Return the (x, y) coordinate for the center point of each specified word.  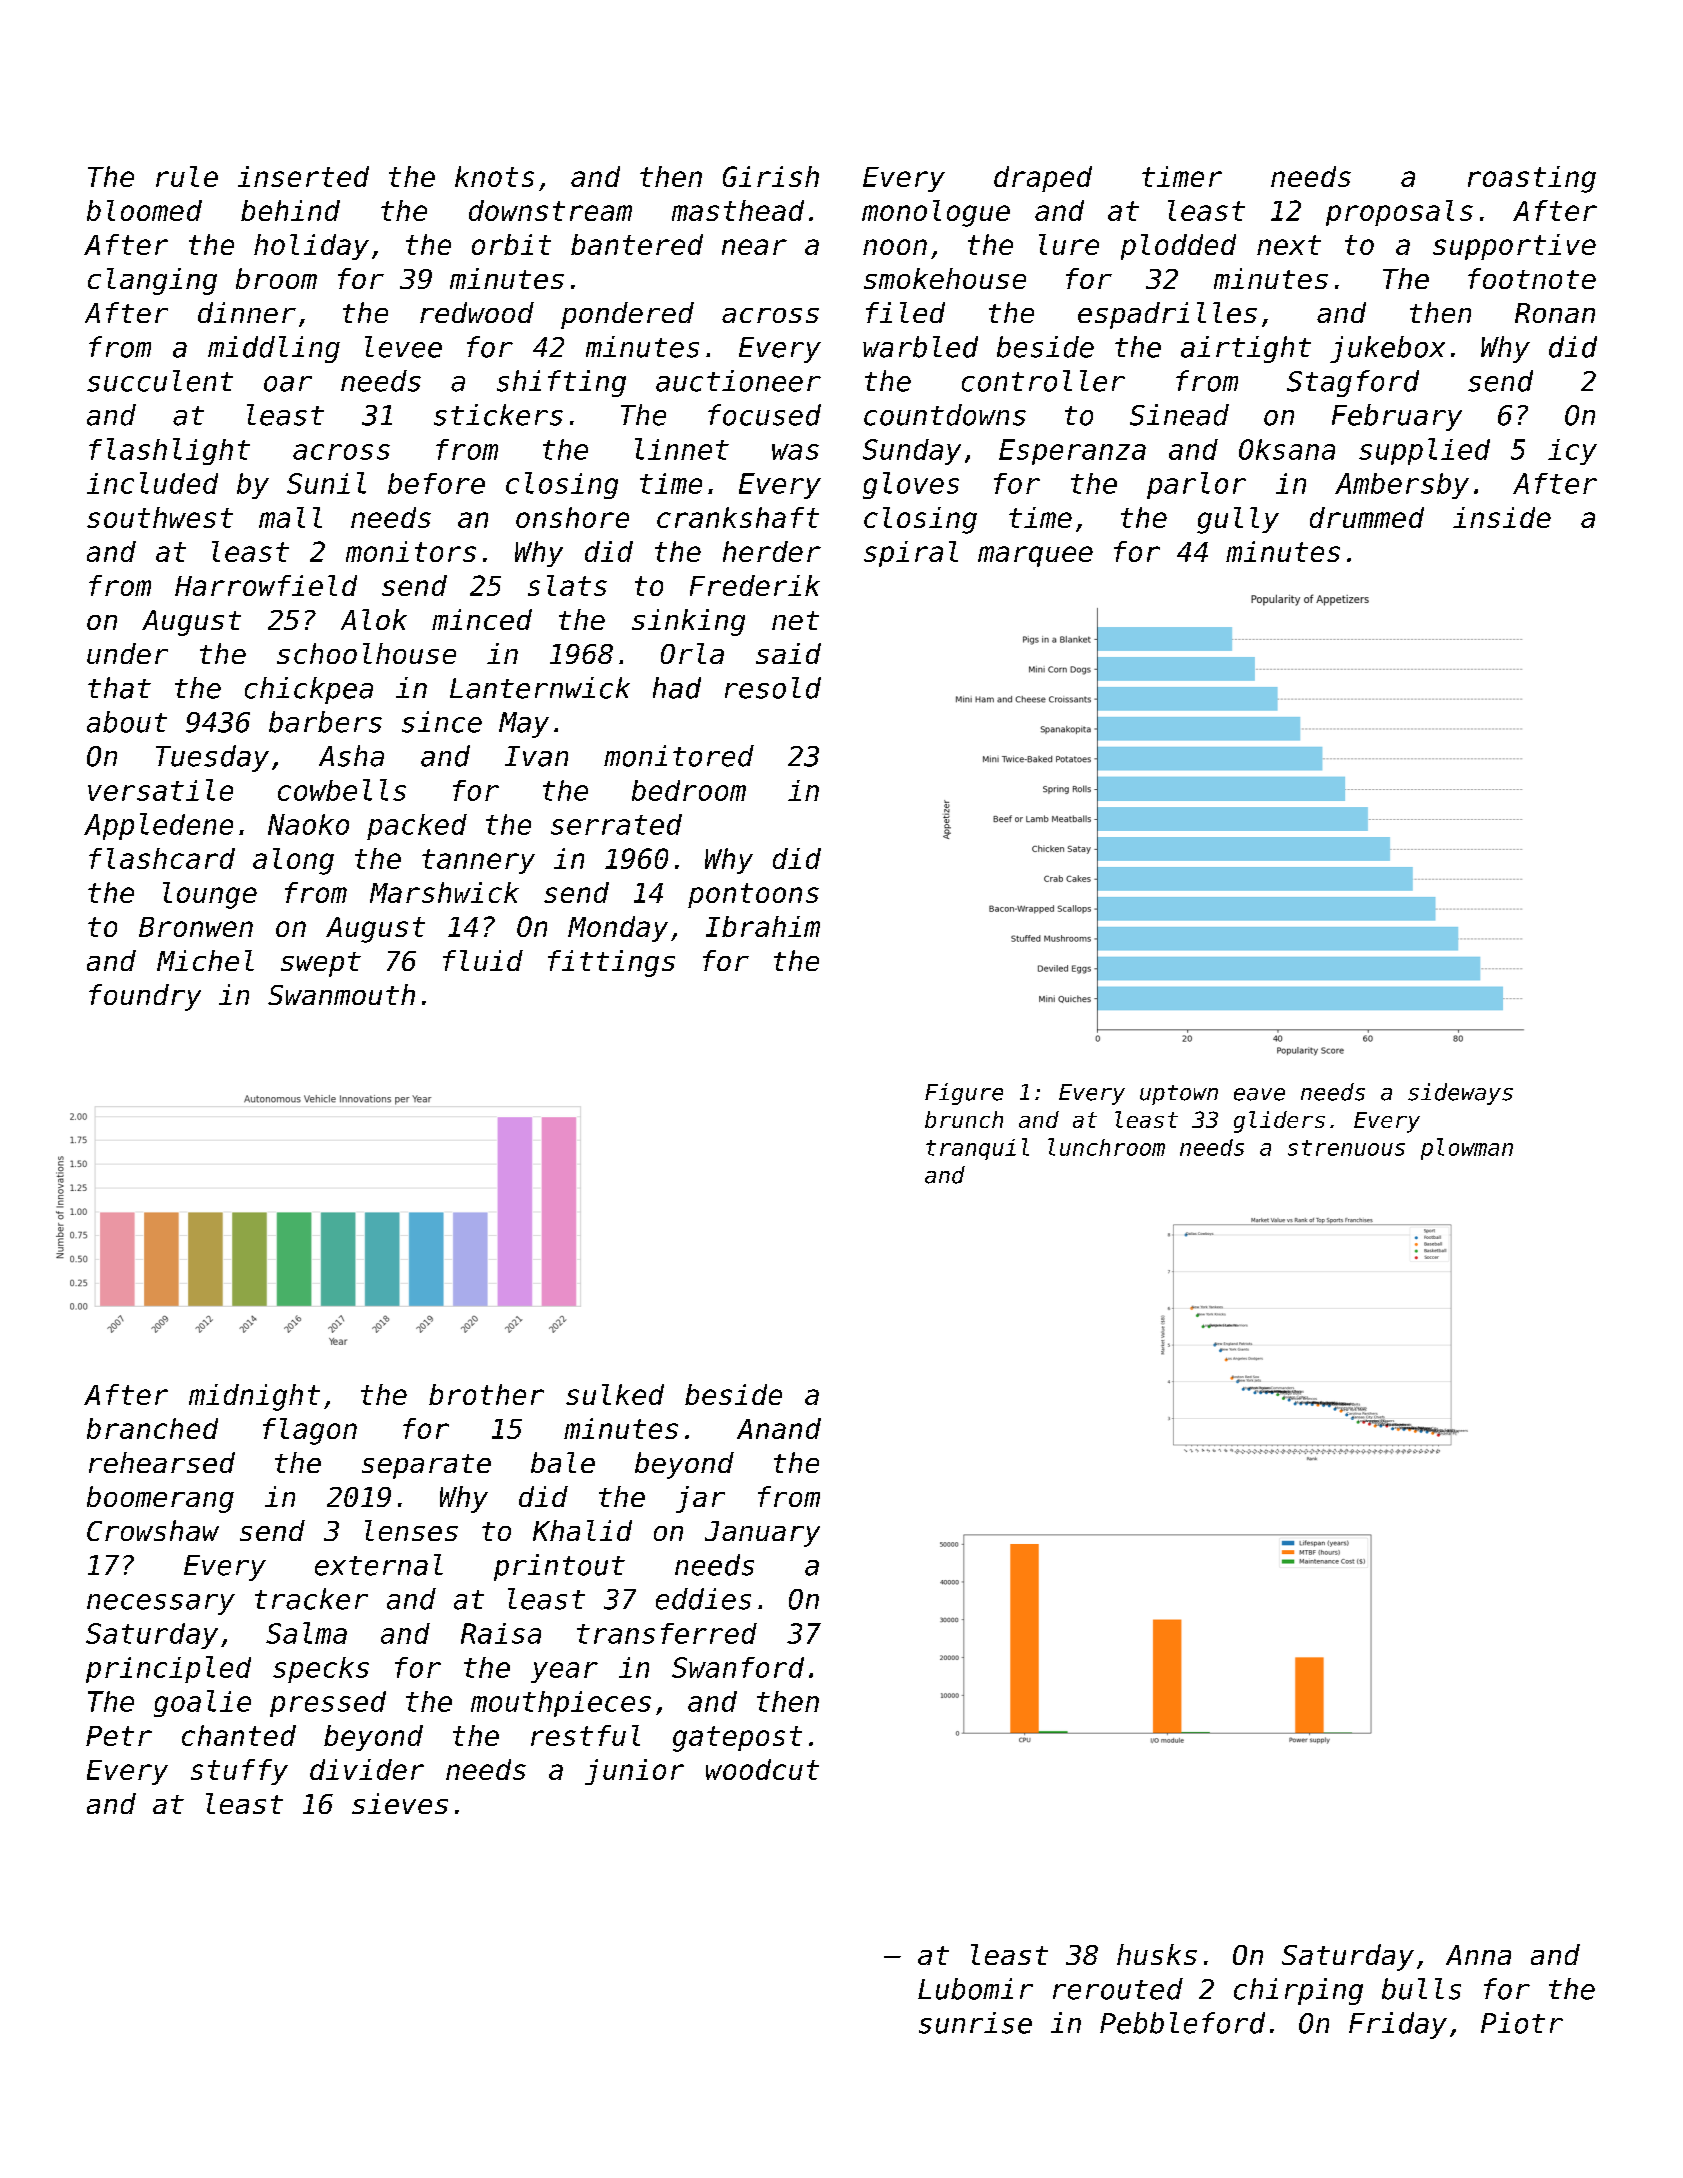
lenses (411, 1530)
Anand (779, 1428)
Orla (692, 653)
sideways (1460, 1094)
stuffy (239, 1772)
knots (494, 176)
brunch (964, 1119)
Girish (771, 176)
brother (486, 1394)
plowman (1467, 1149)
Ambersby (1402, 486)
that (119, 688)
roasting (1532, 179)
